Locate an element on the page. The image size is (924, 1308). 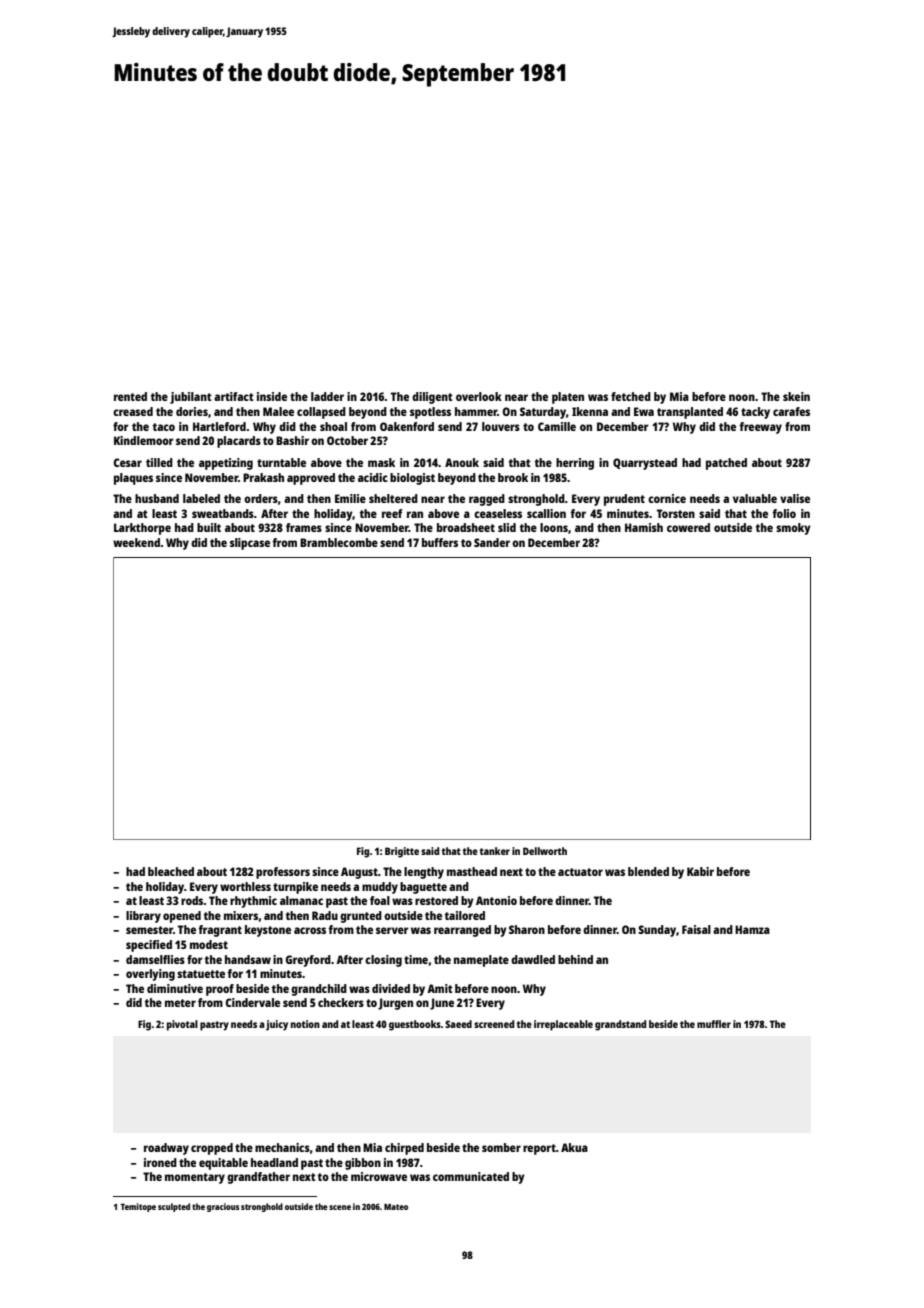
Mateo is located at coordinates (396, 1207).
